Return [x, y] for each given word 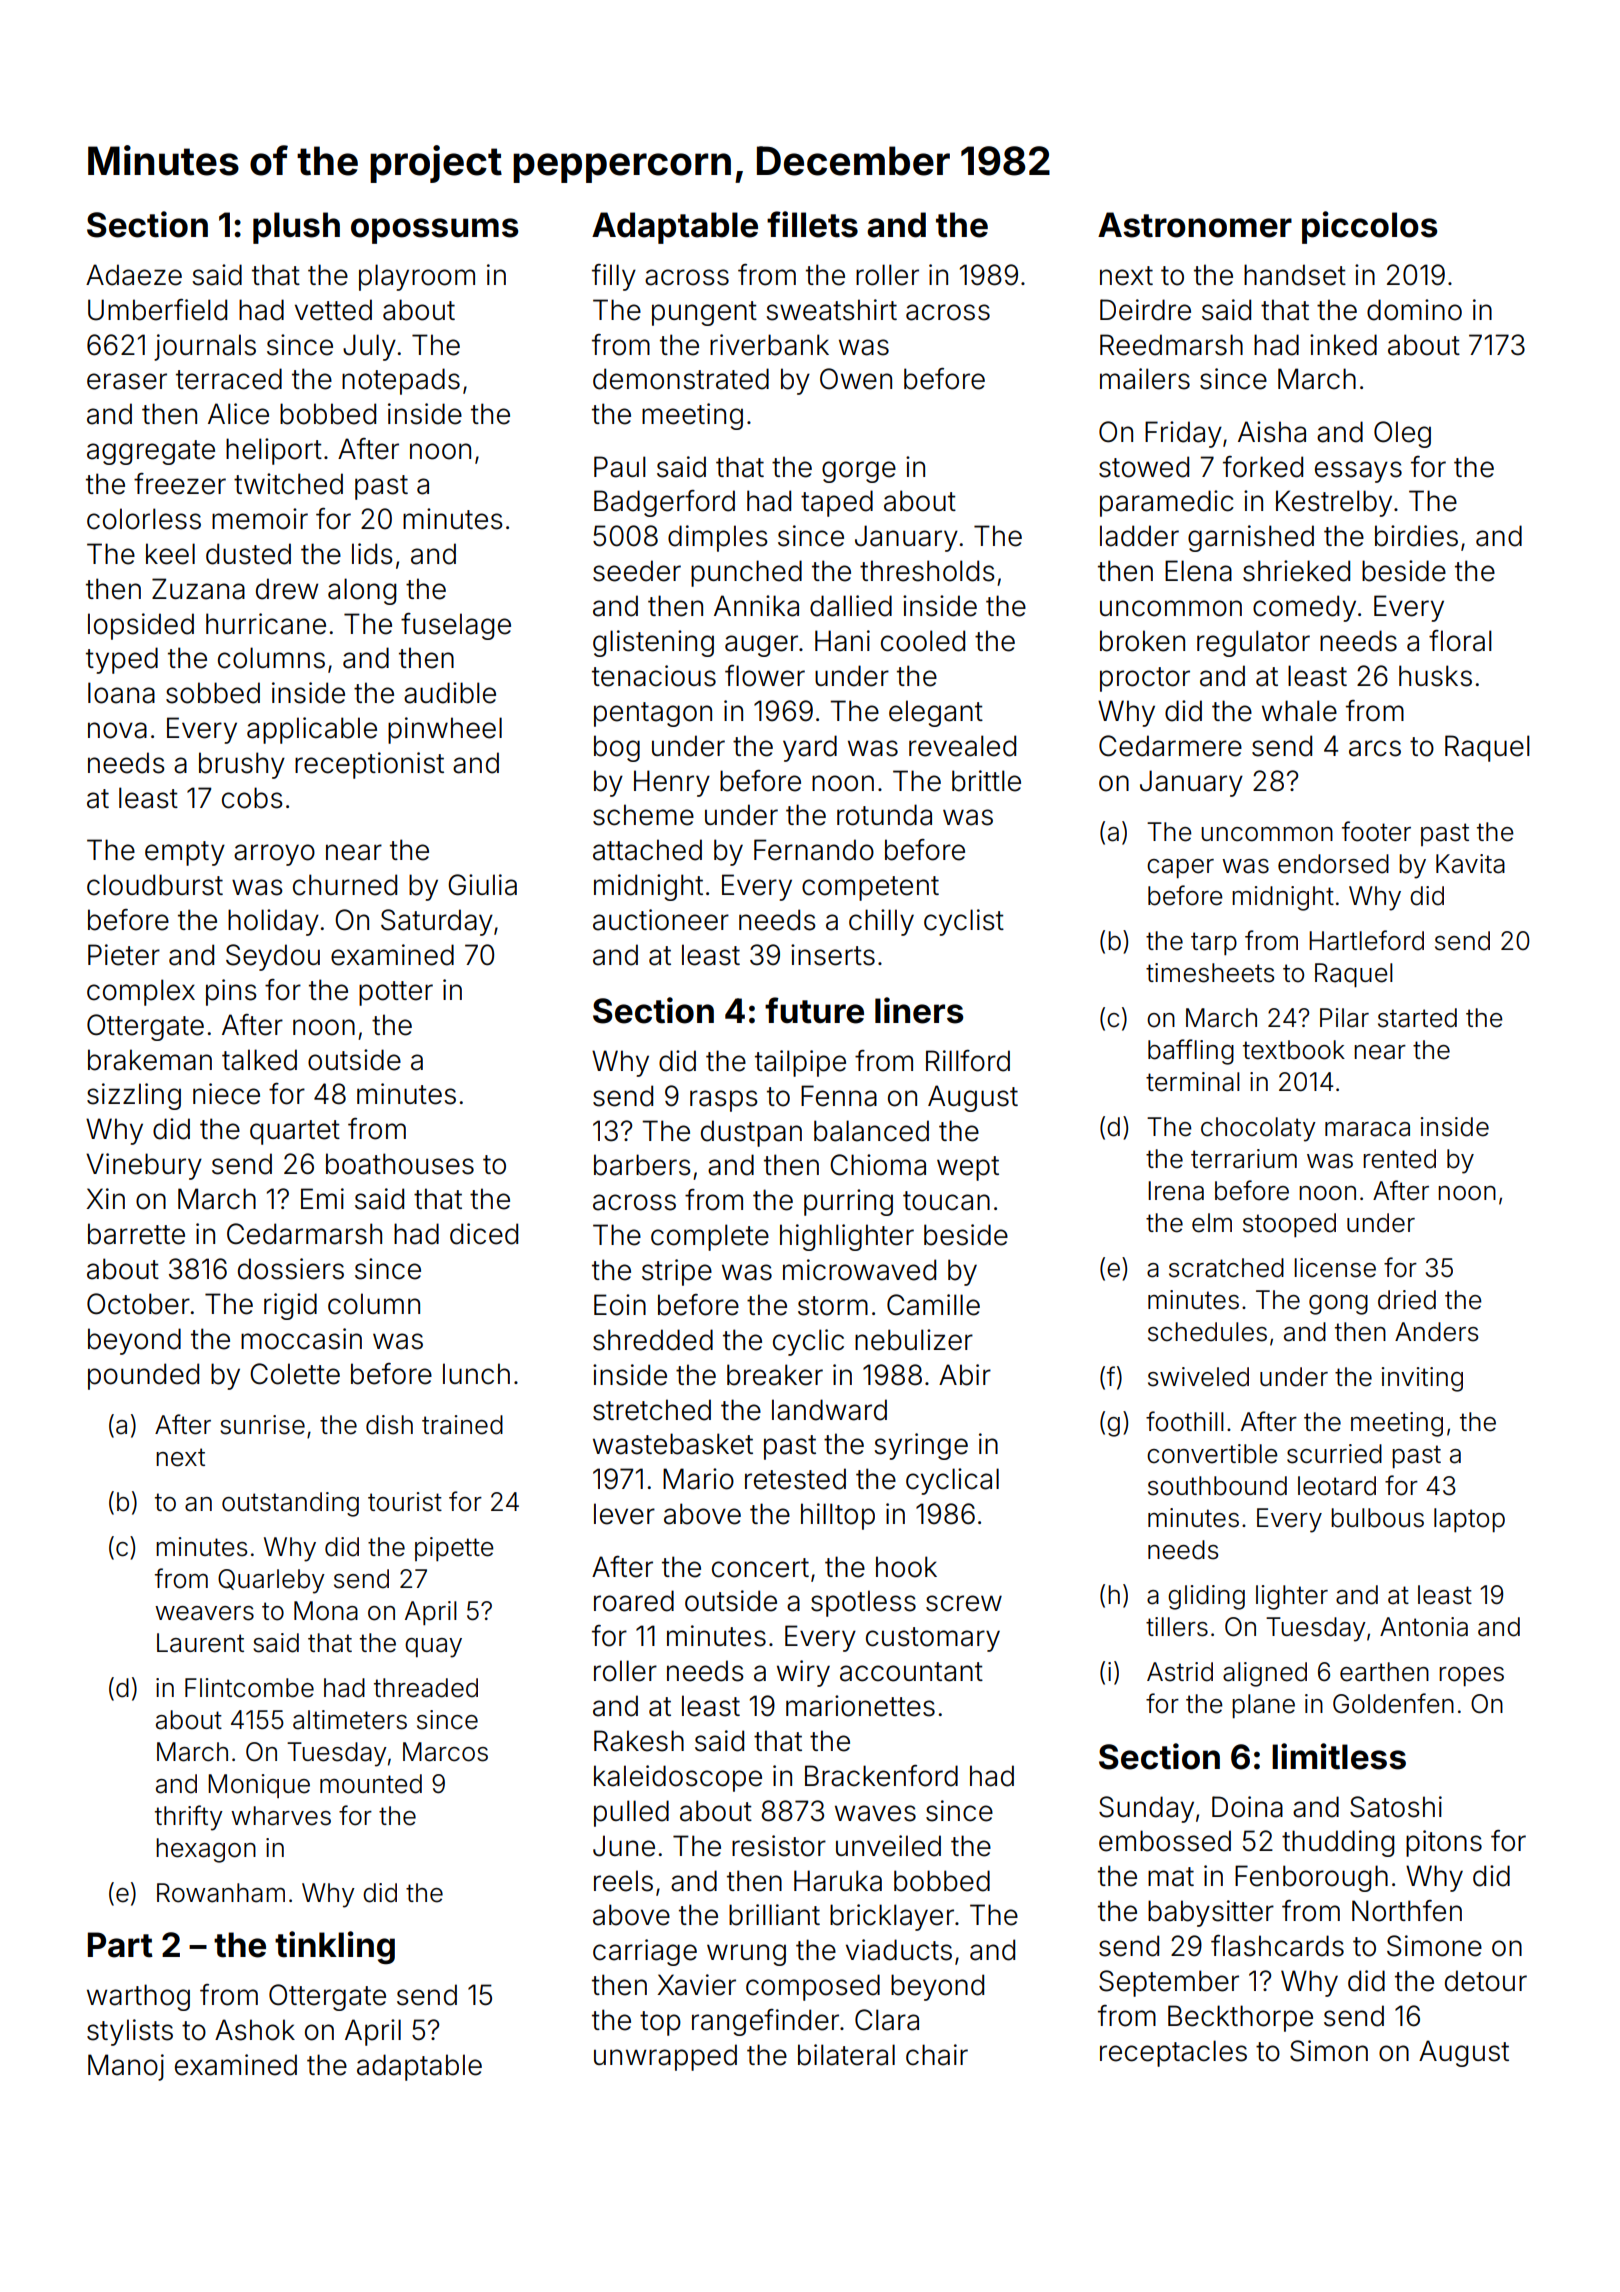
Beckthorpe [1240, 2018]
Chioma [878, 1165]
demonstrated [681, 379]
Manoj [126, 2067]
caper [1180, 869]
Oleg [1402, 434]
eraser [127, 381]
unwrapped [665, 2057]
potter [396, 993]
